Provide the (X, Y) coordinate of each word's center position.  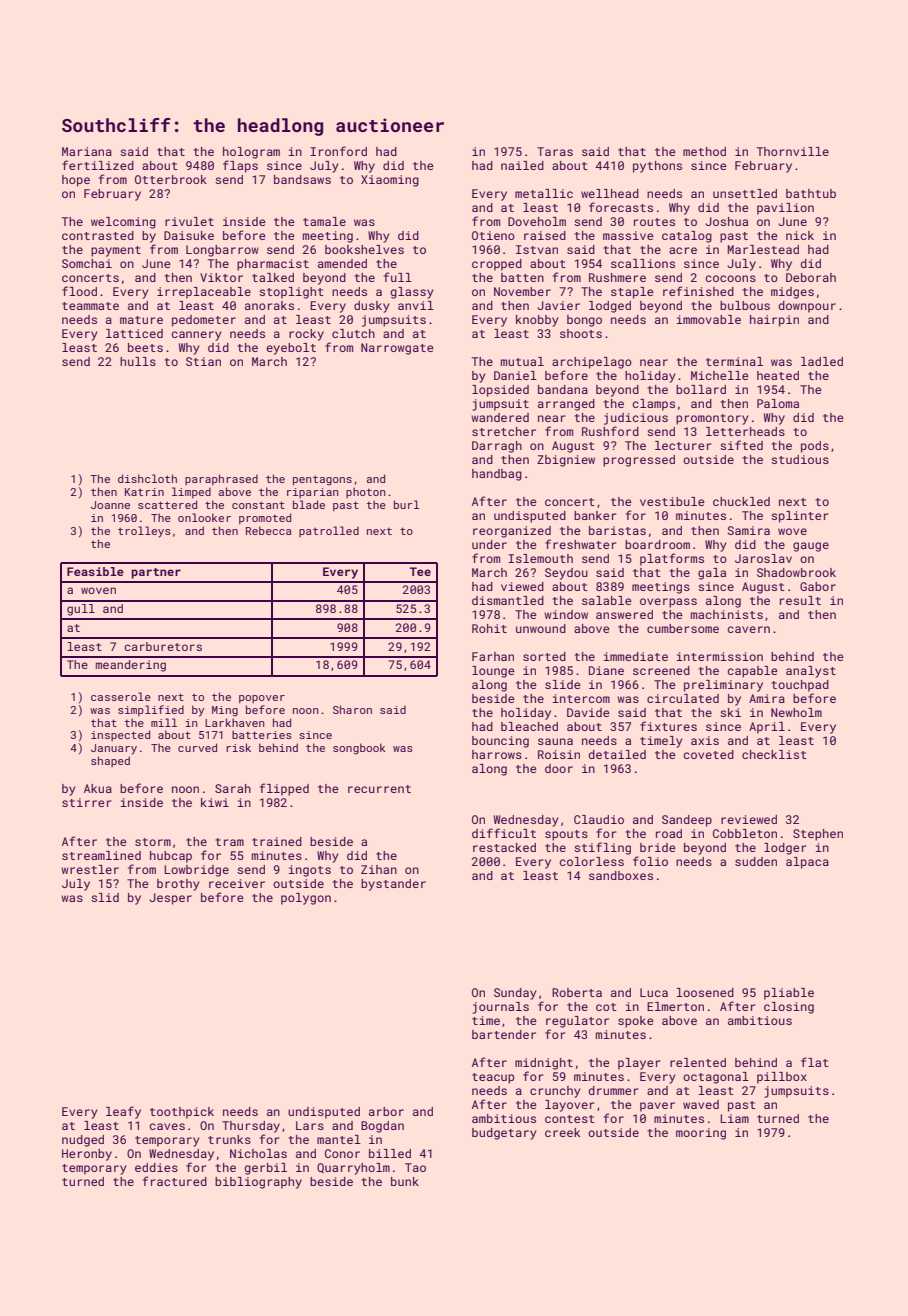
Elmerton (675, 1006)
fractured (175, 1181)
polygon (306, 899)
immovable (709, 319)
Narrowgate (397, 349)
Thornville (793, 151)
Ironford (338, 151)
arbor (386, 1111)
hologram (251, 153)
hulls (138, 361)
